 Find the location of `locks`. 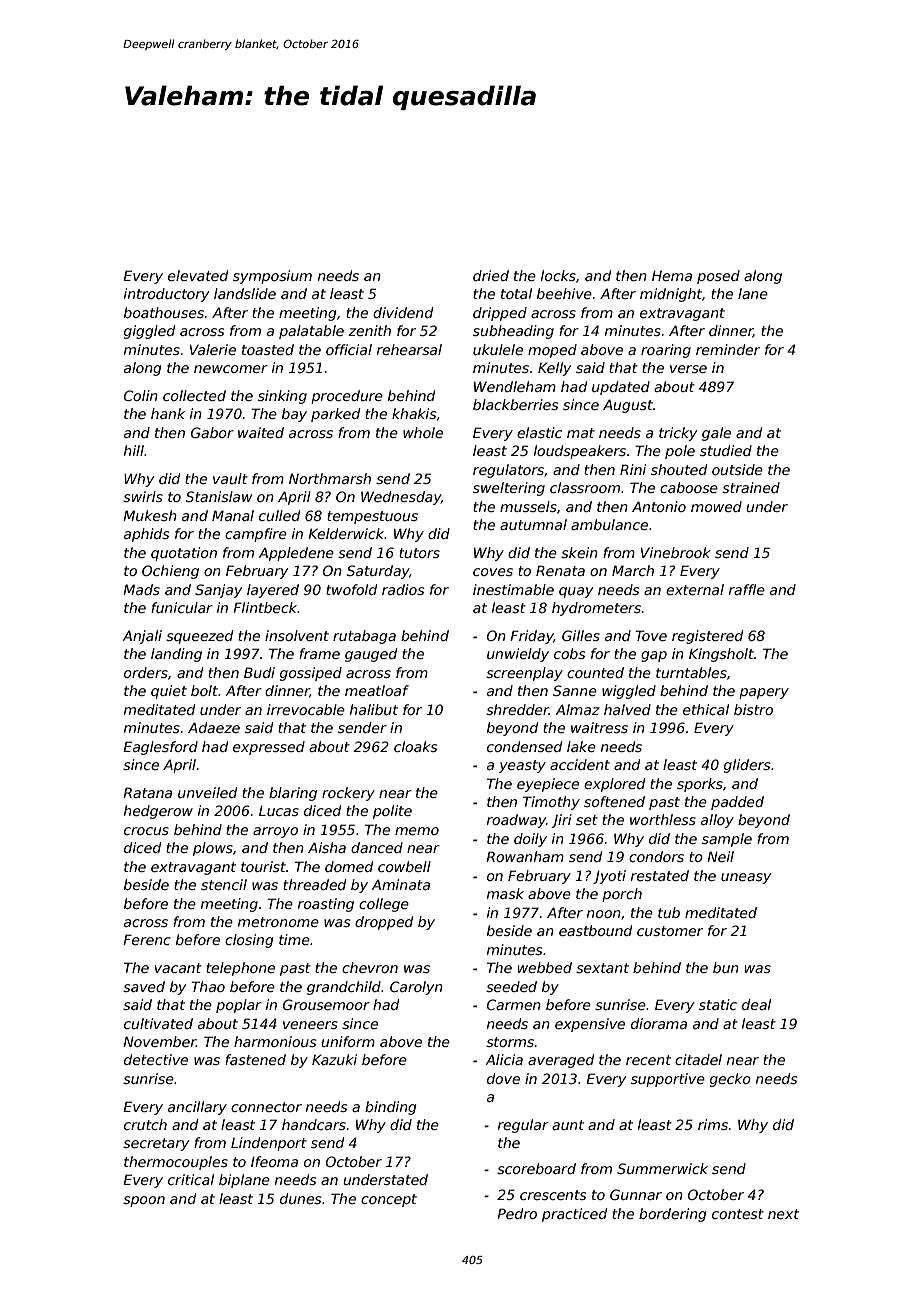

locks is located at coordinates (558, 275).
